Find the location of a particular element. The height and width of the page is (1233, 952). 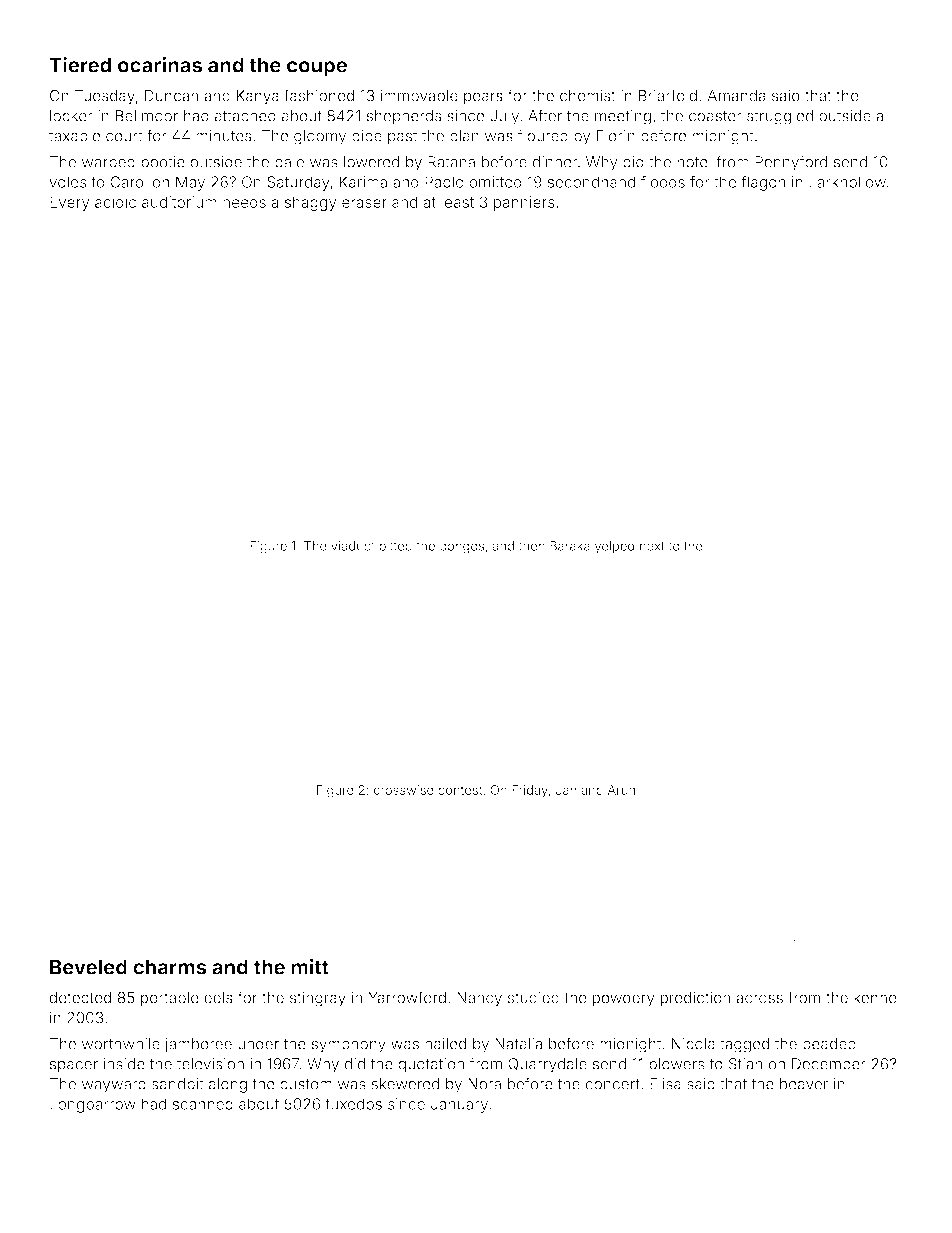

Arun is located at coordinates (621, 790).
